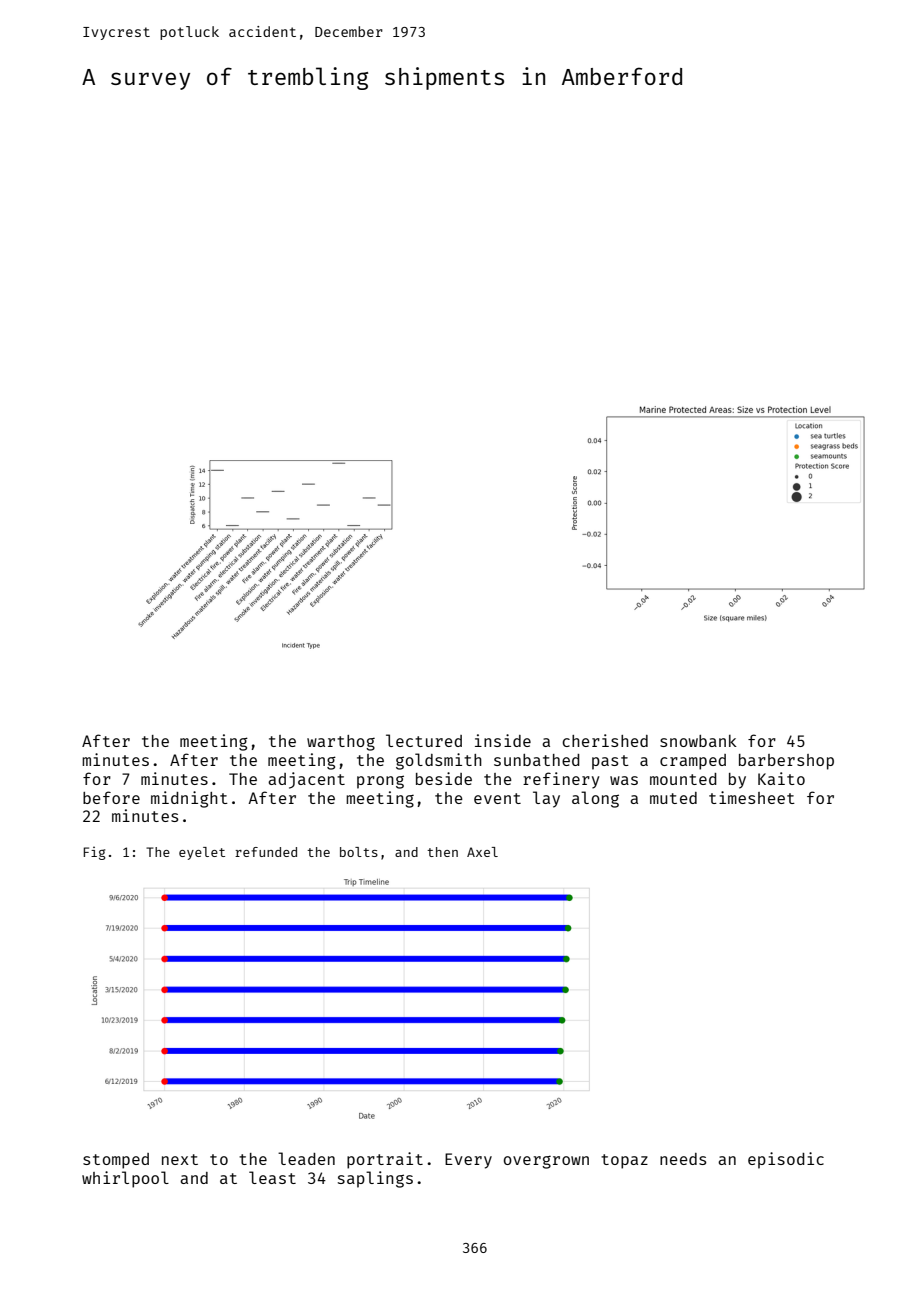  Describe the element at coordinates (786, 1160) in the screenshot. I see `episodic` at that location.
